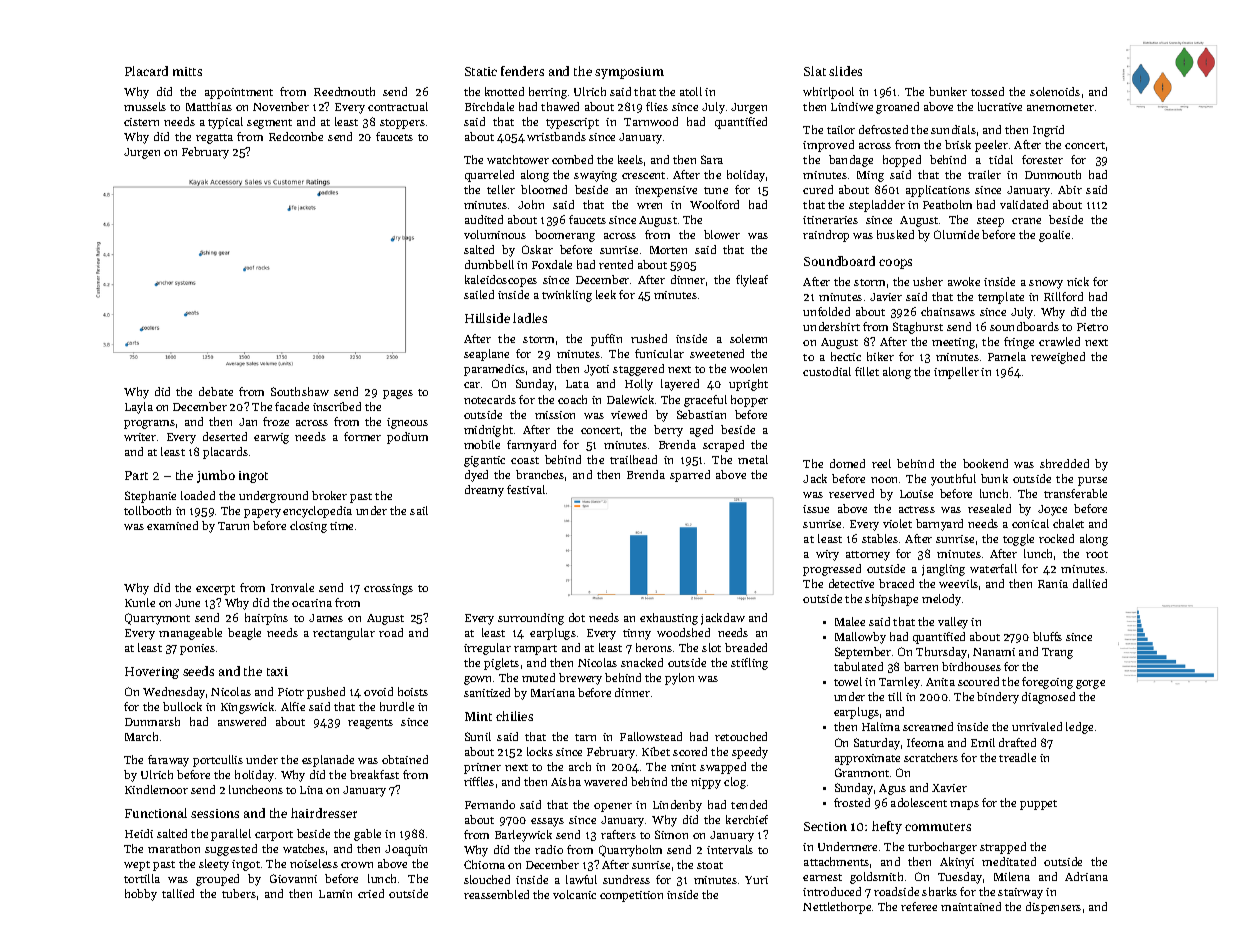  What do you see at coordinates (680, 385) in the screenshot?
I see `layered` at bounding box center [680, 385].
